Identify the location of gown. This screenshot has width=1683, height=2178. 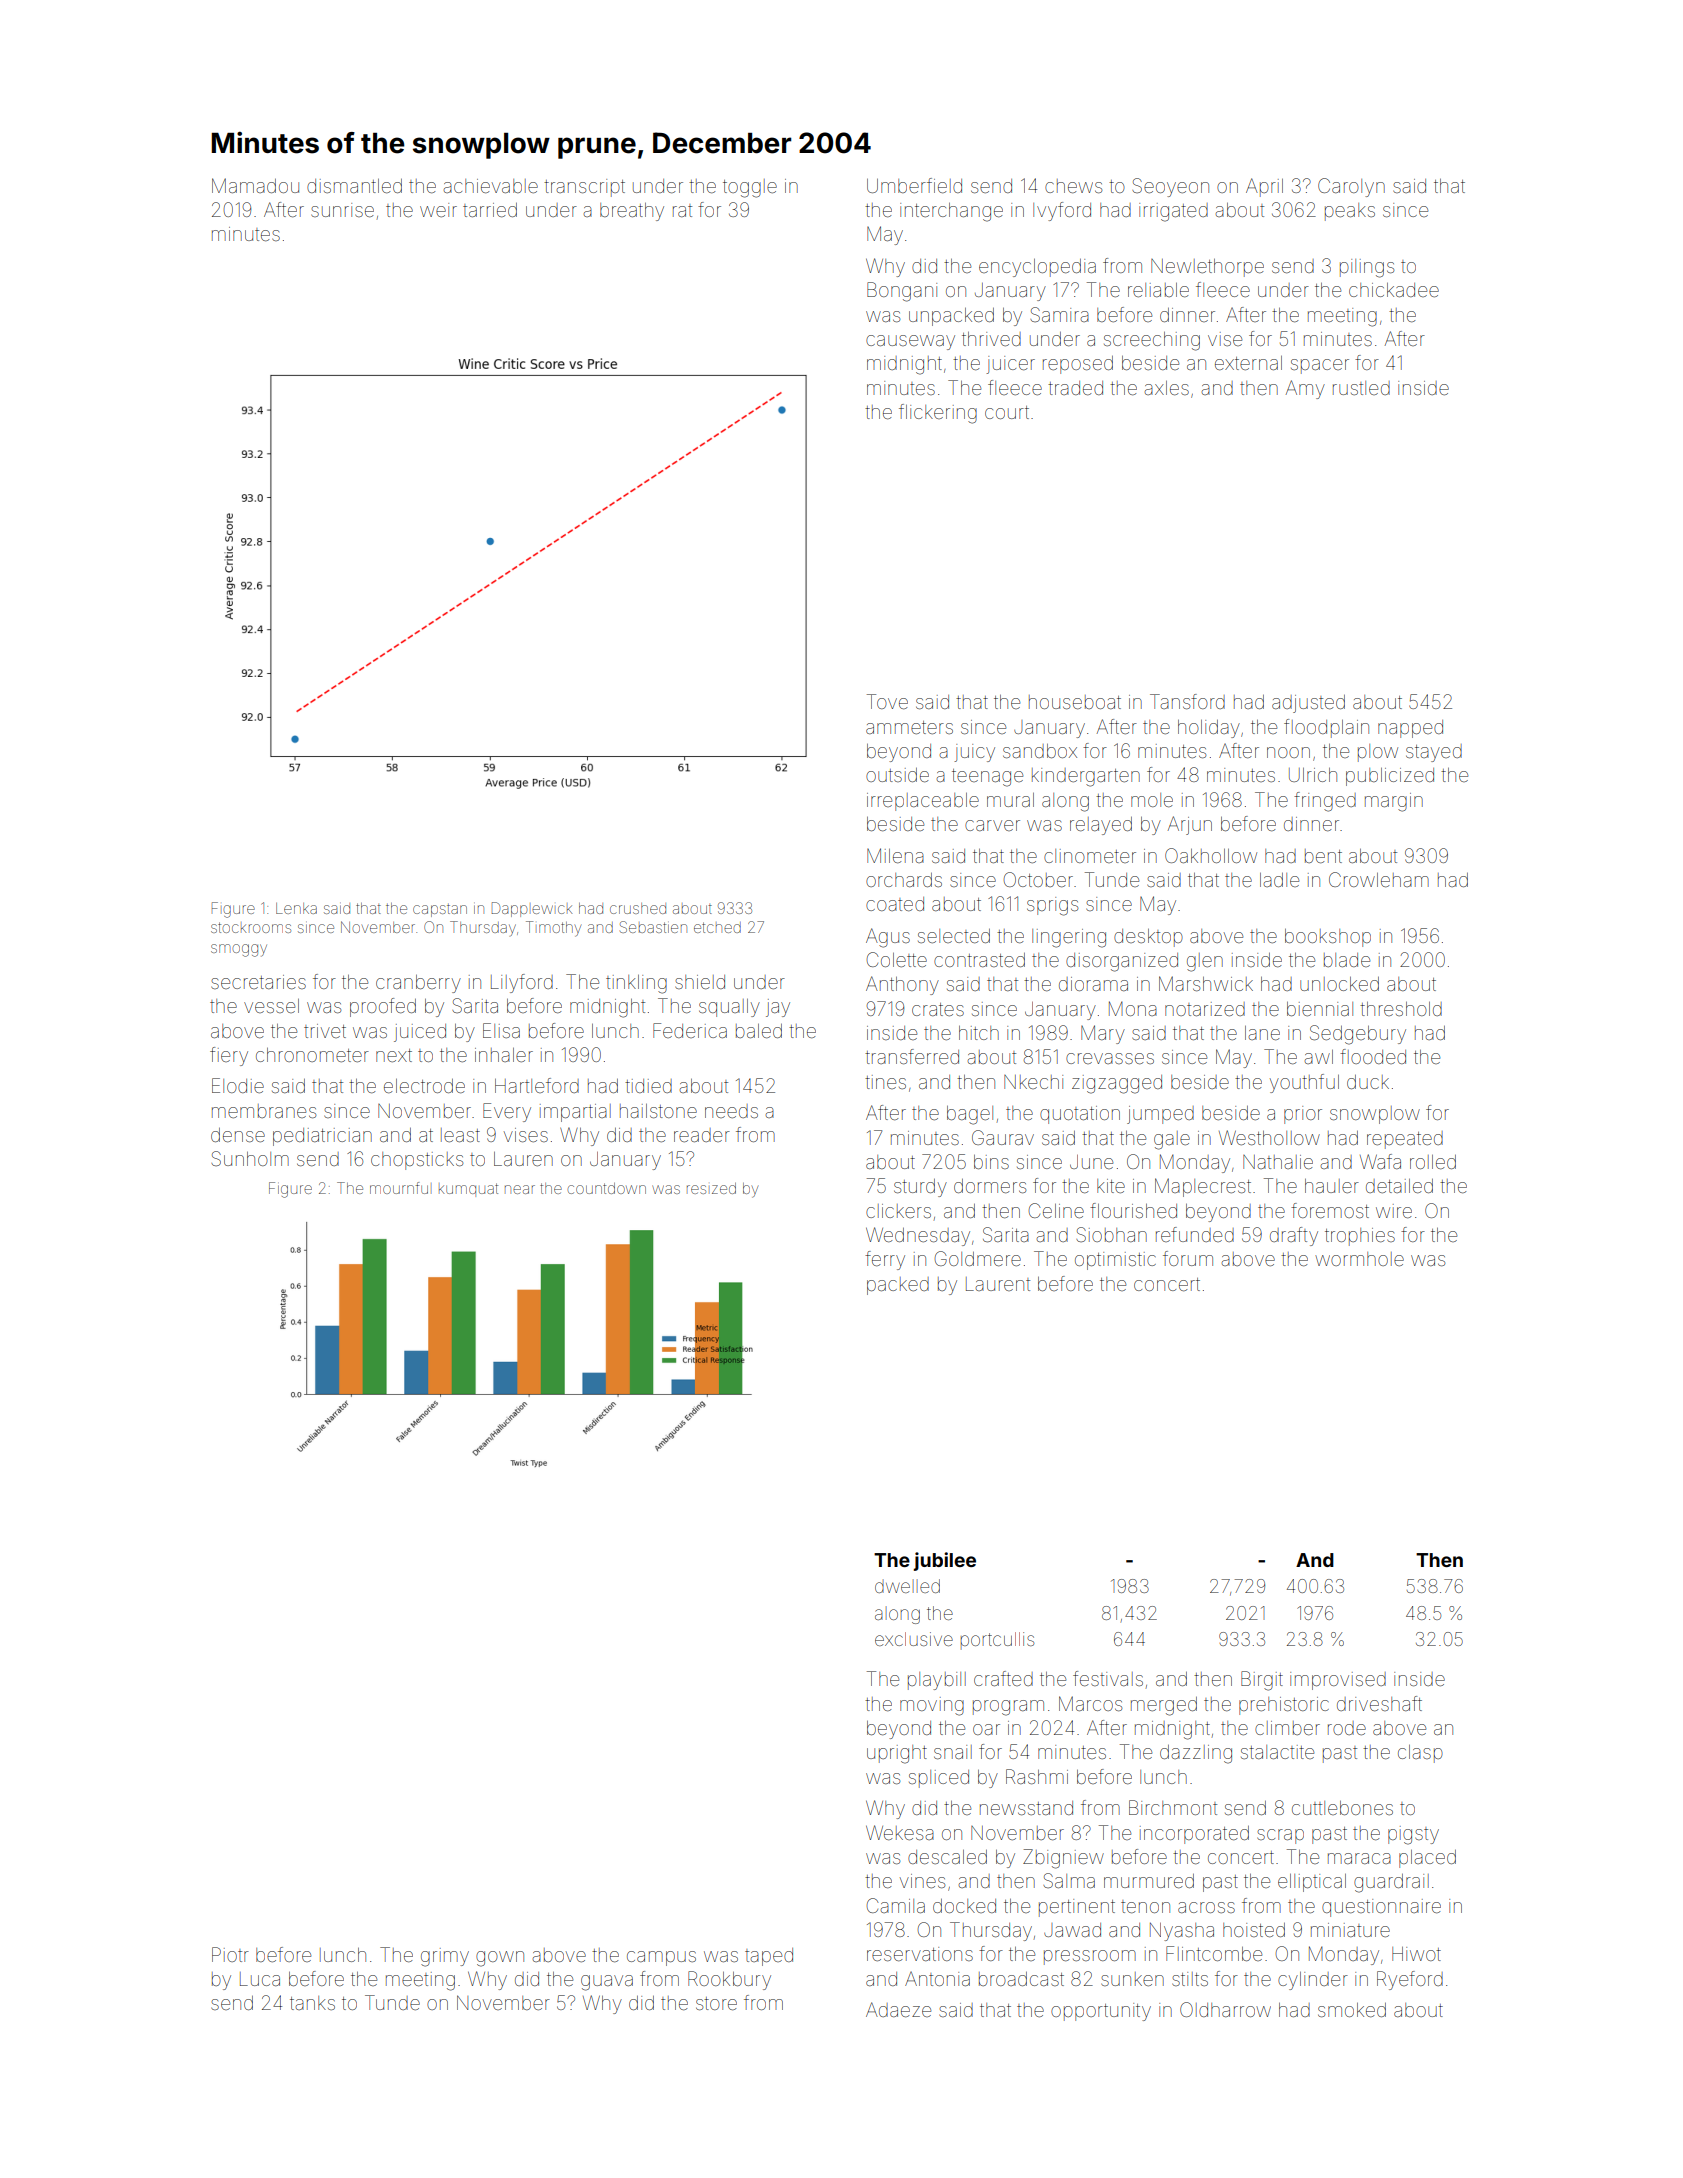
(500, 1959).
